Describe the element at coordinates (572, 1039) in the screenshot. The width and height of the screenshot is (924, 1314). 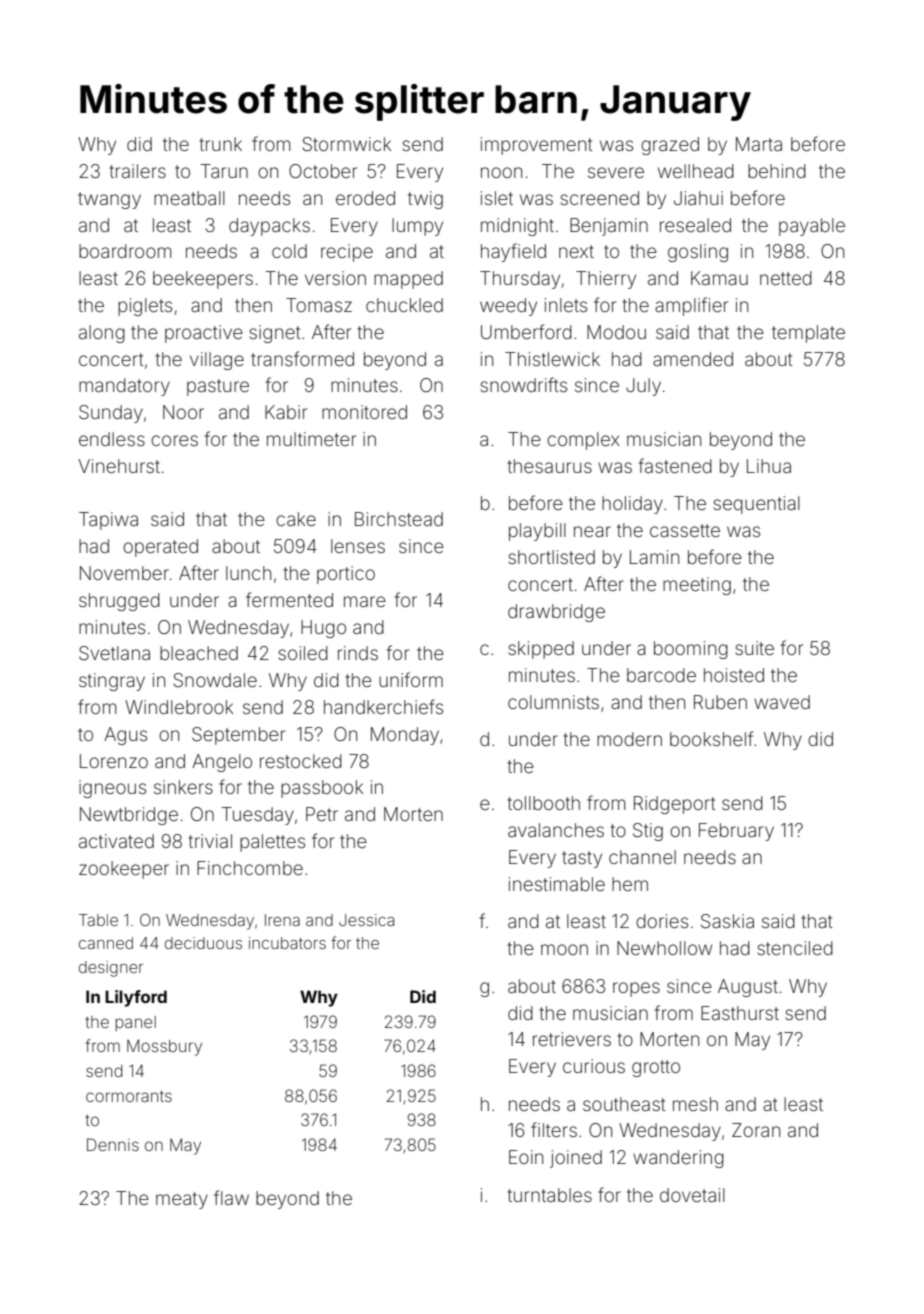
I see `retrievers` at that location.
